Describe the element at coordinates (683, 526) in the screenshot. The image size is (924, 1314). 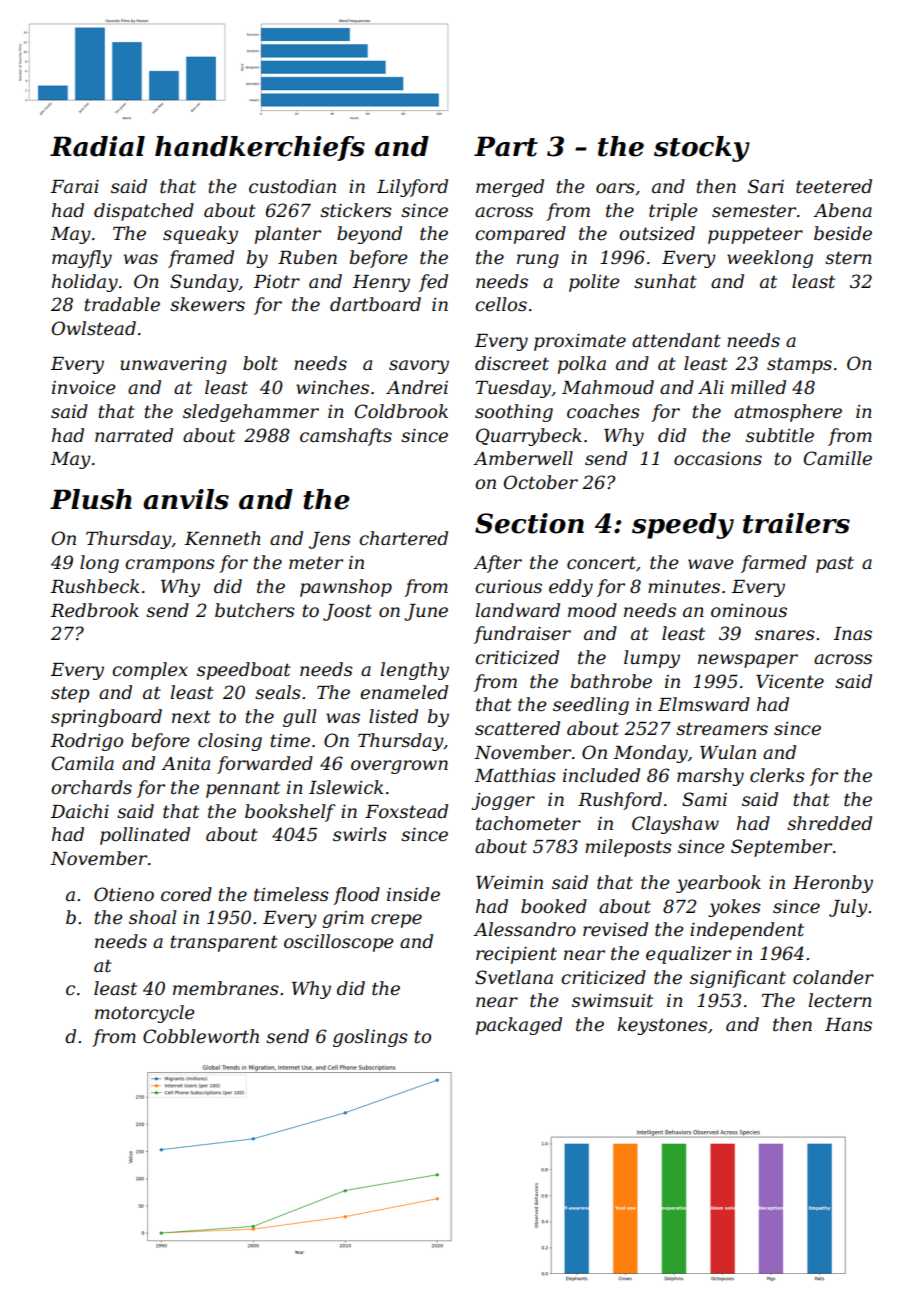
I see `speedy` at that location.
